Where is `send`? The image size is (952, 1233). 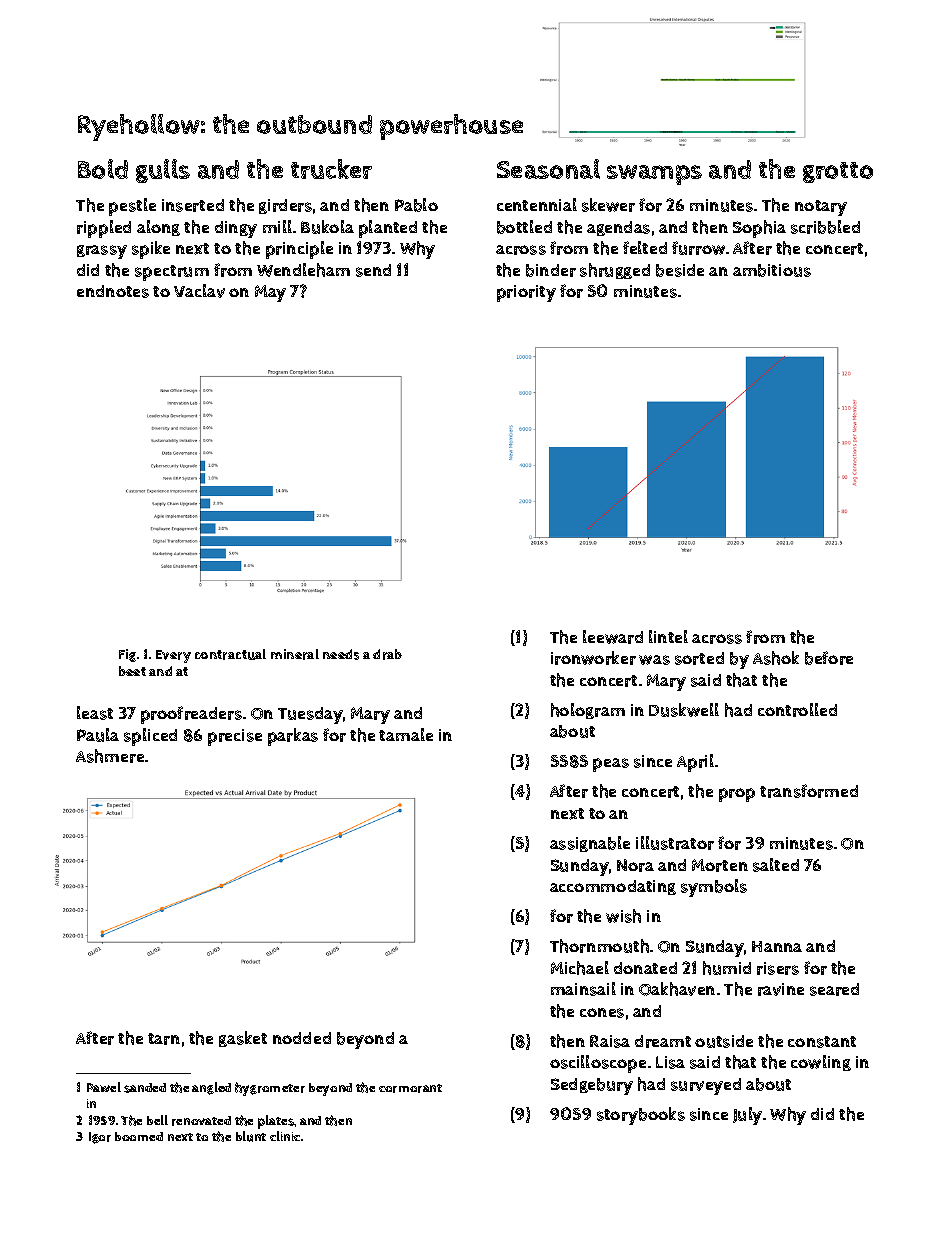
send is located at coordinates (373, 270).
